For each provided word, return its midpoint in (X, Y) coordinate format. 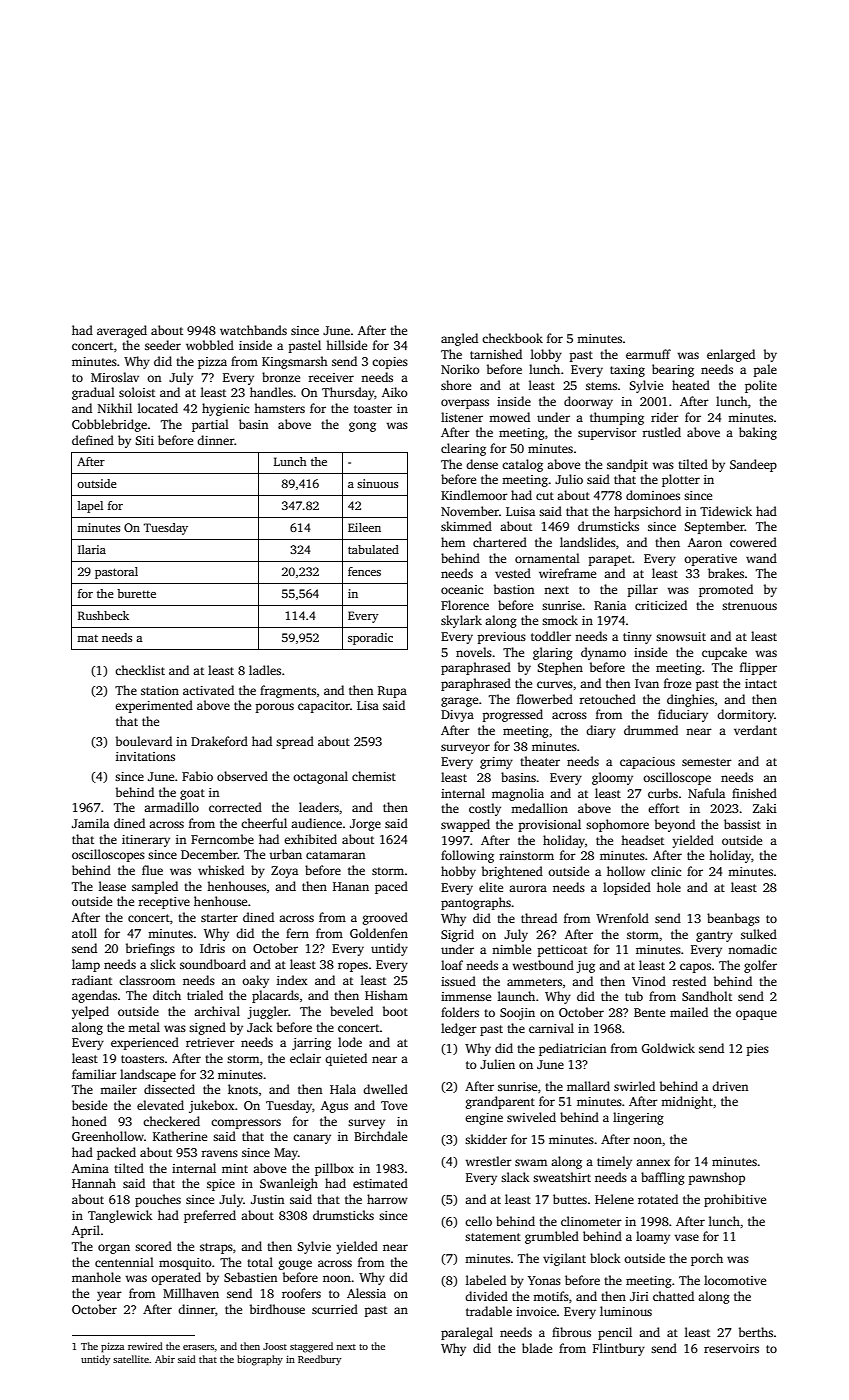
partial (210, 425)
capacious (647, 763)
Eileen (364, 527)
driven (730, 1086)
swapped (465, 825)
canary (312, 1139)
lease (112, 886)
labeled (486, 1280)
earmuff (648, 354)
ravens (219, 1153)
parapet (610, 560)
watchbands (253, 330)
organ (114, 1249)
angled (459, 339)
